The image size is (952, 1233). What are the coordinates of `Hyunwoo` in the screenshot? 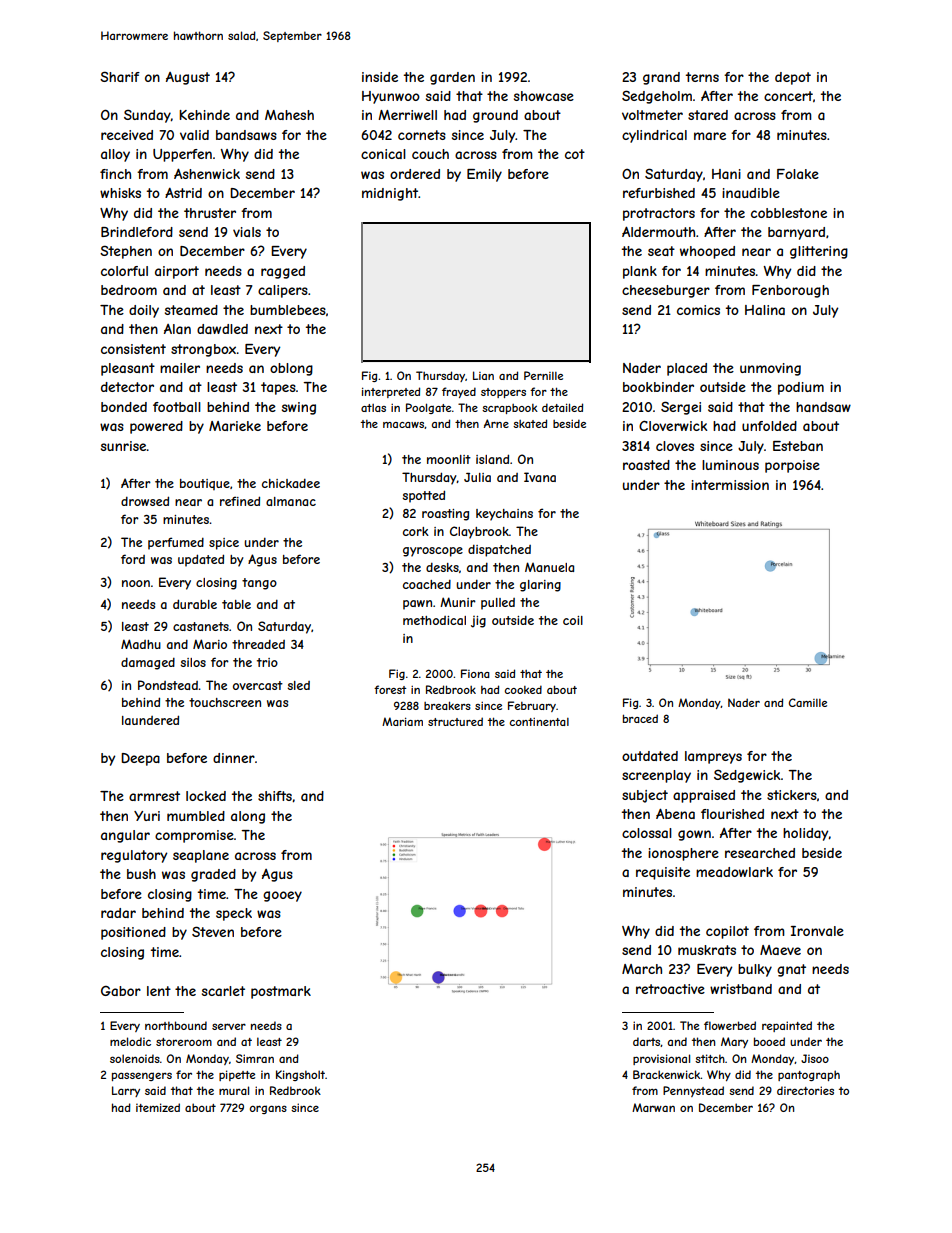 It's located at (391, 97).
